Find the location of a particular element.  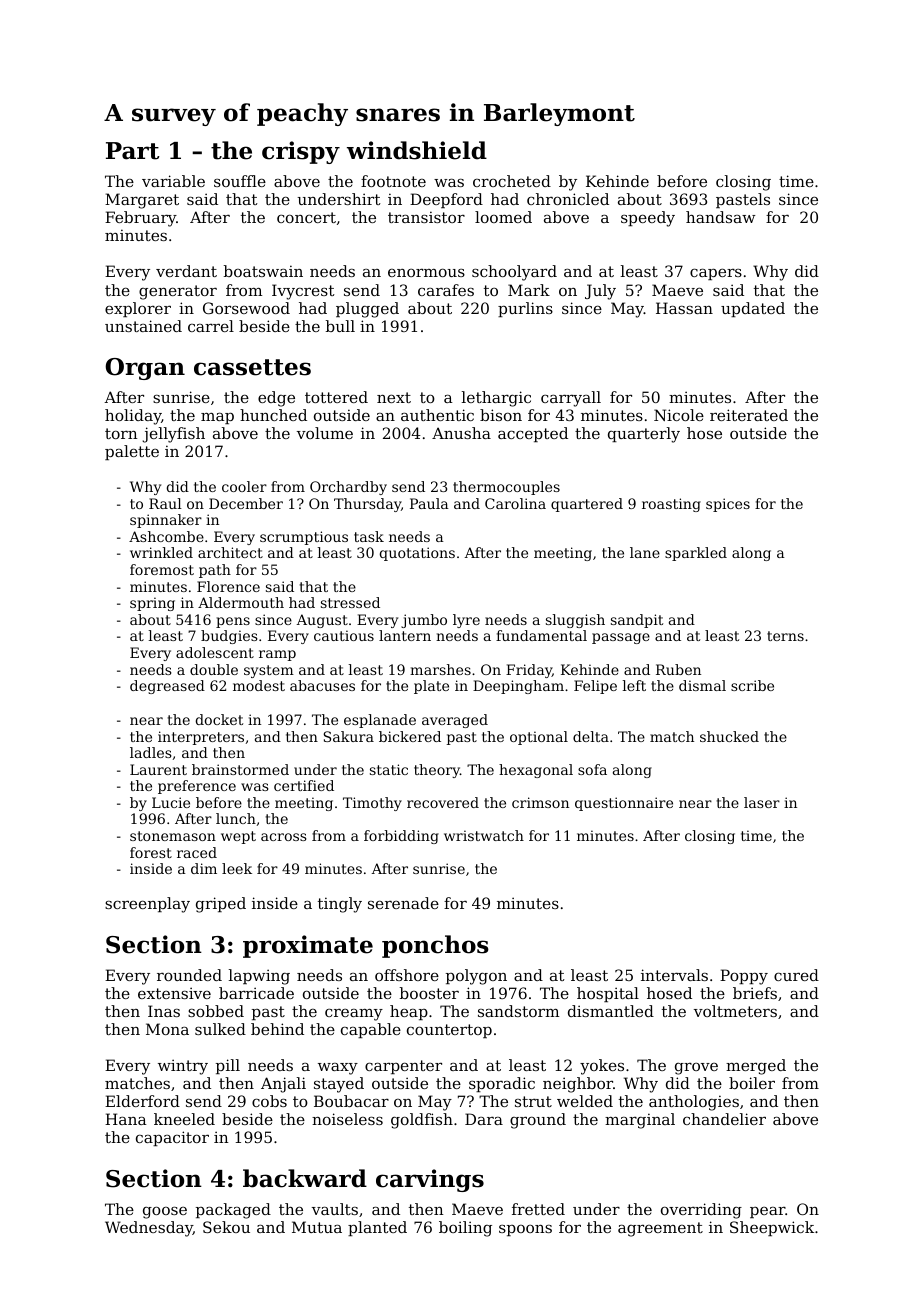

wristwatch is located at coordinates (484, 835).
